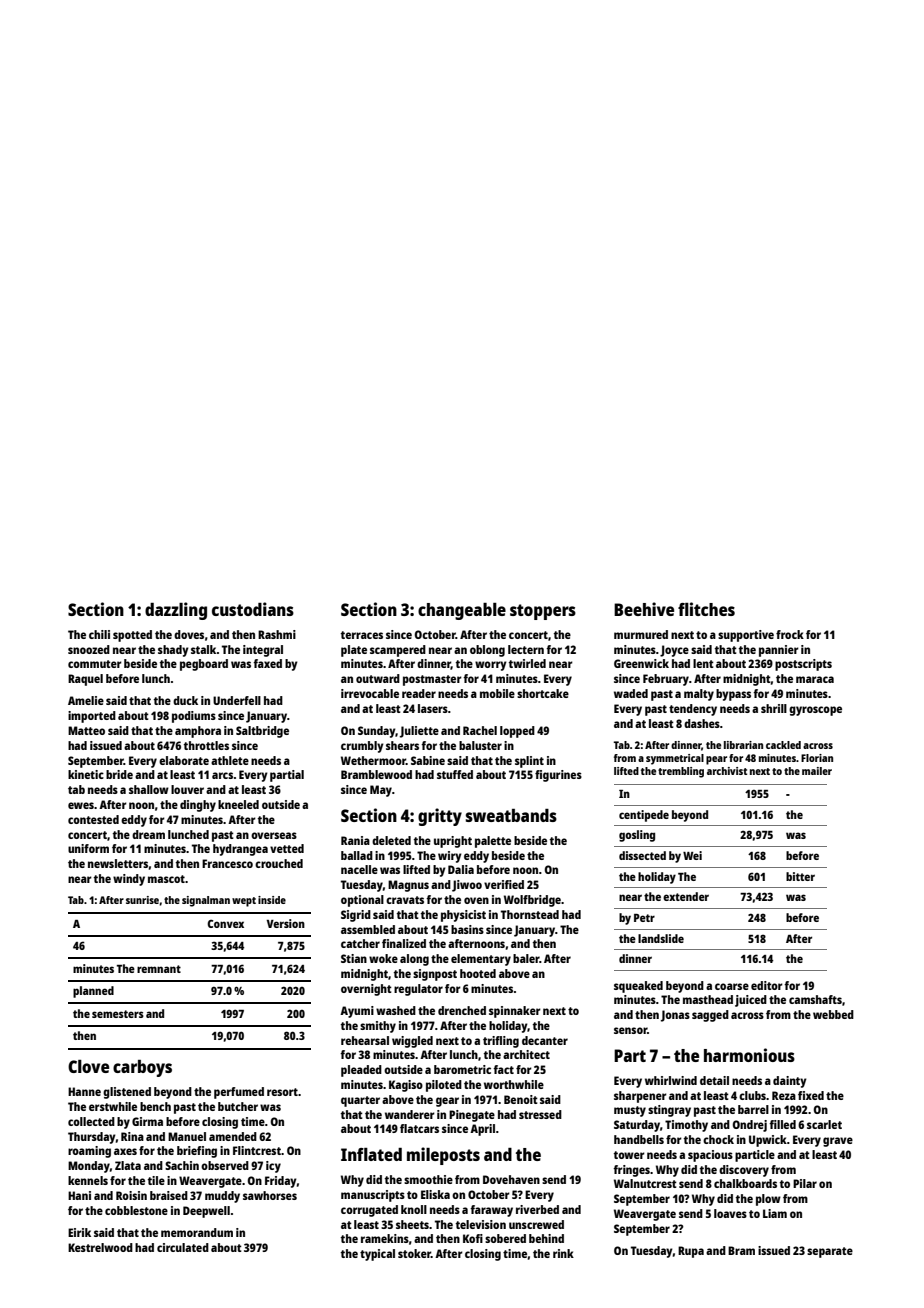 This document has width=924, height=1308. What do you see at coordinates (377, 1255) in the document?
I see `typical` at bounding box center [377, 1255].
